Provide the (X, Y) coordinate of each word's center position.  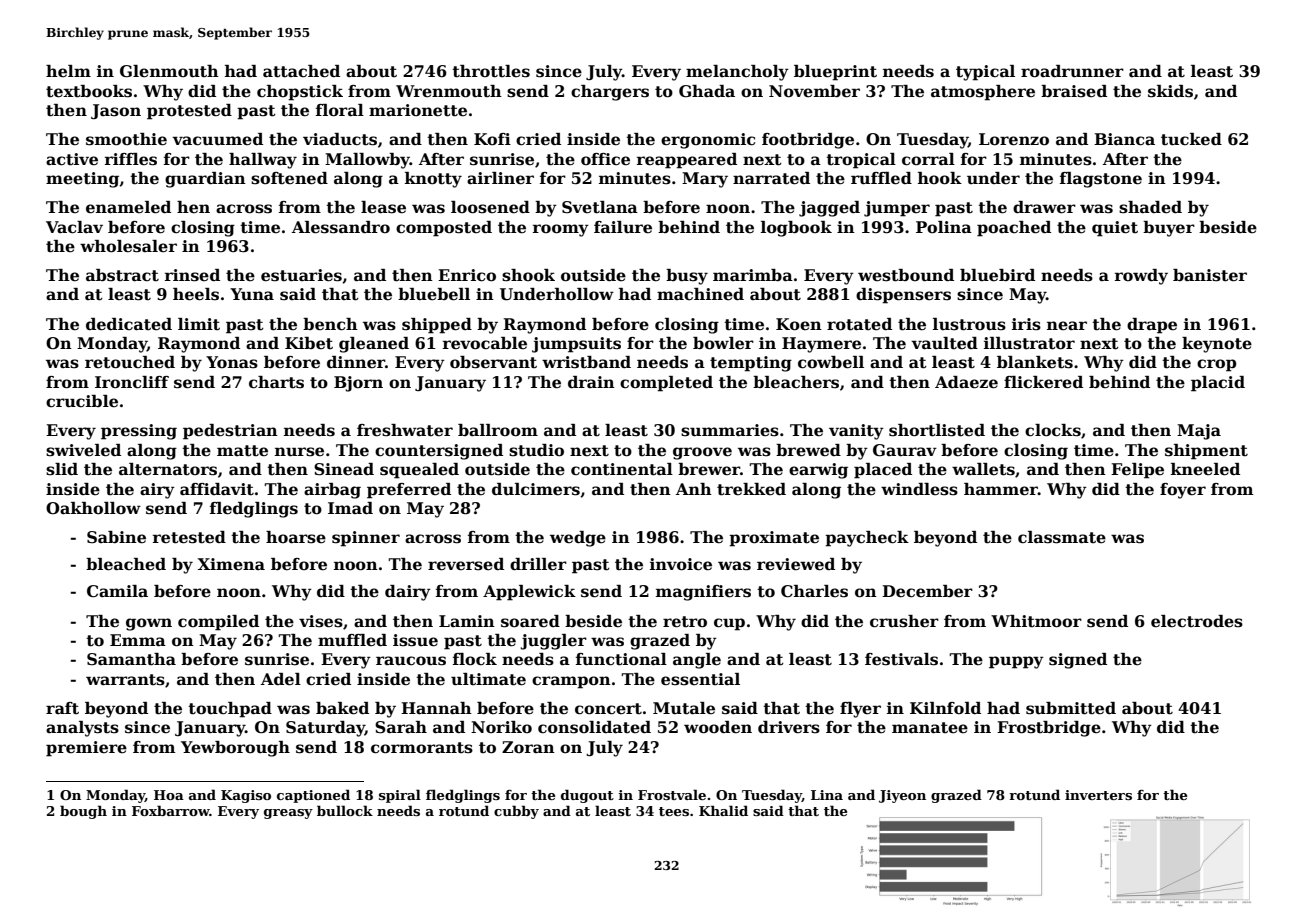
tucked (1191, 139)
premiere (86, 749)
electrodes (1197, 621)
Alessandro (341, 227)
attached (301, 71)
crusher (904, 621)
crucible (82, 401)
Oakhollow (93, 508)
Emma (138, 640)
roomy (561, 230)
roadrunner (1072, 71)
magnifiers (703, 593)
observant (493, 362)
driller (538, 564)
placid (1218, 384)
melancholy (737, 73)
